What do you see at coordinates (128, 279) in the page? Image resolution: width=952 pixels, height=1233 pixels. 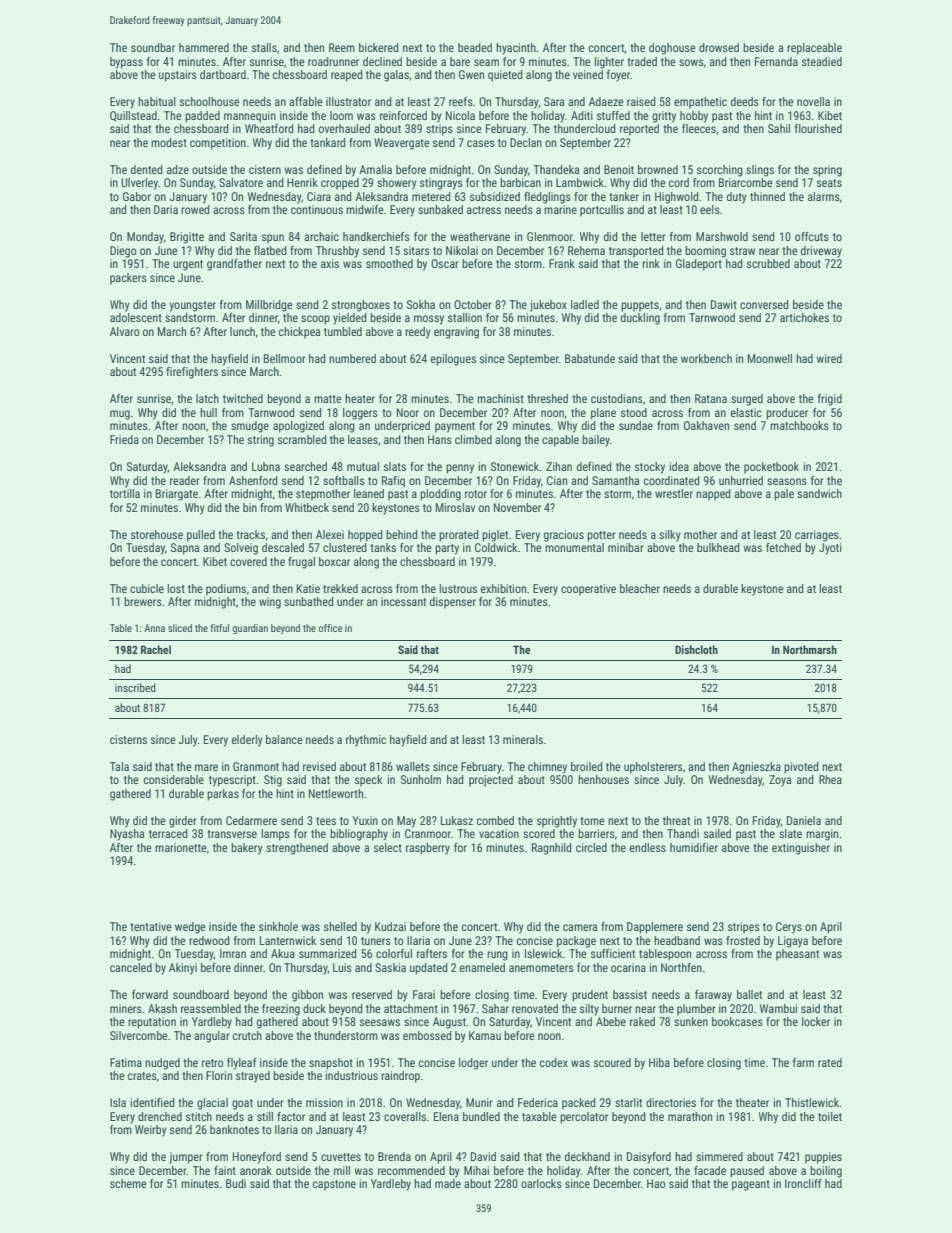 I see `packers` at bounding box center [128, 279].
